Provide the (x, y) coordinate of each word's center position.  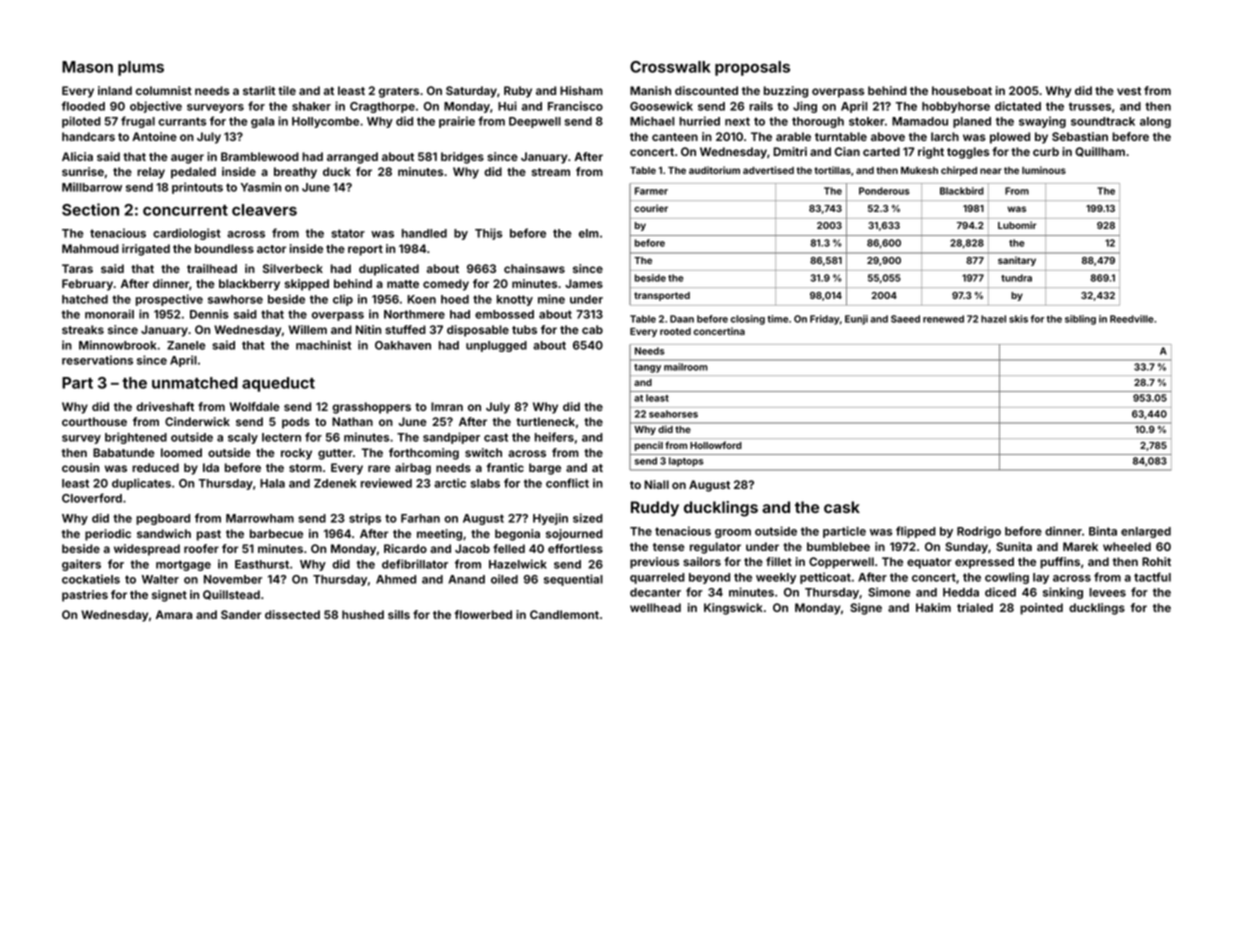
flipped (916, 532)
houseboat (962, 90)
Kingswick (733, 609)
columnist (164, 90)
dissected (292, 614)
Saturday (471, 92)
